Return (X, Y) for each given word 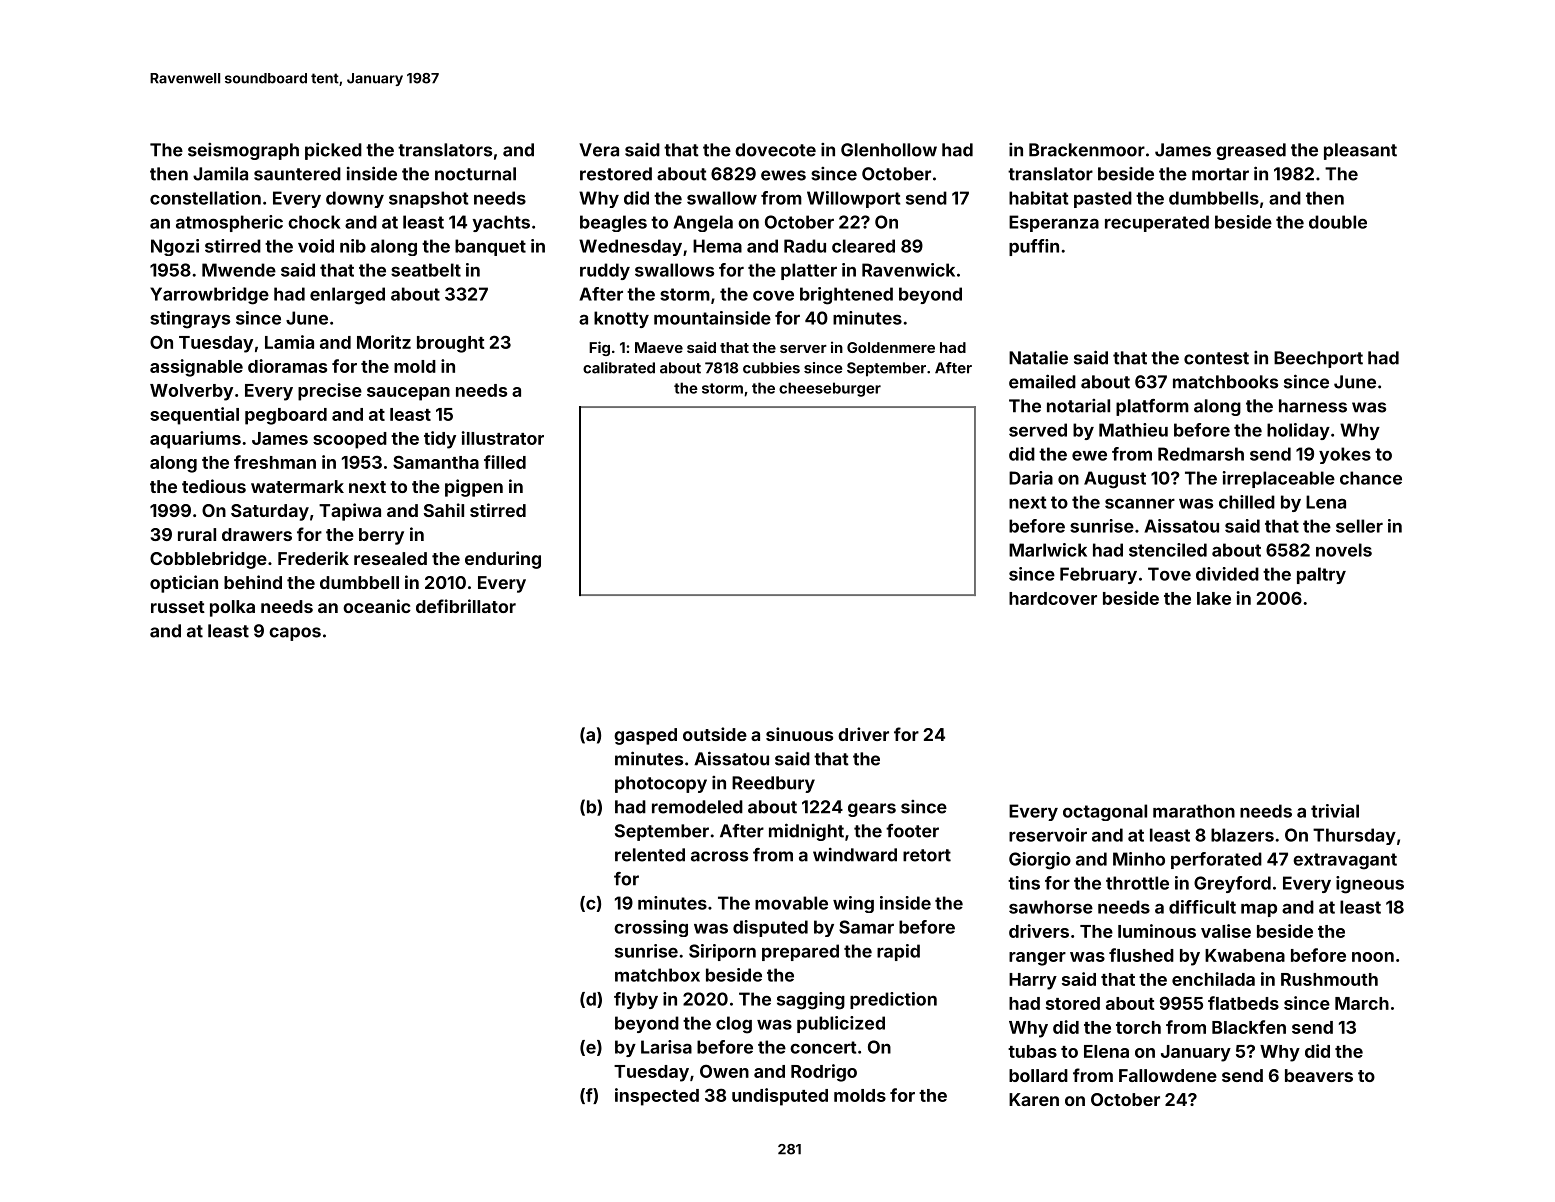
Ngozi (175, 247)
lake (1214, 598)
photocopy (661, 784)
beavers (1319, 1075)
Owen (724, 1071)
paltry (1321, 575)
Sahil (444, 510)
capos (295, 634)
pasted (1103, 199)
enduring (503, 560)
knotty (621, 319)
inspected (657, 1097)
